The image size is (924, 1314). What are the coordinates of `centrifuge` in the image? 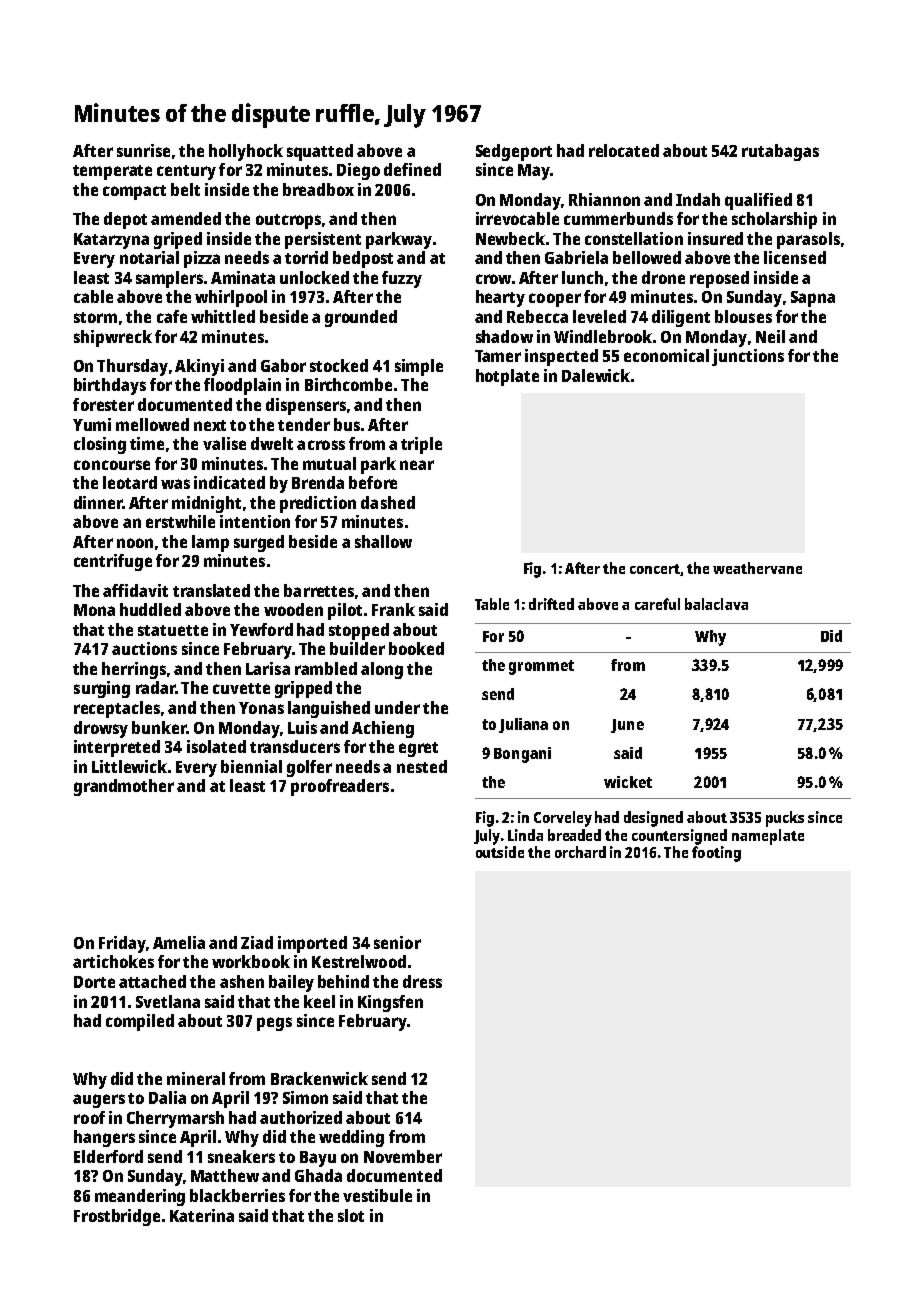 It's located at (113, 562).
